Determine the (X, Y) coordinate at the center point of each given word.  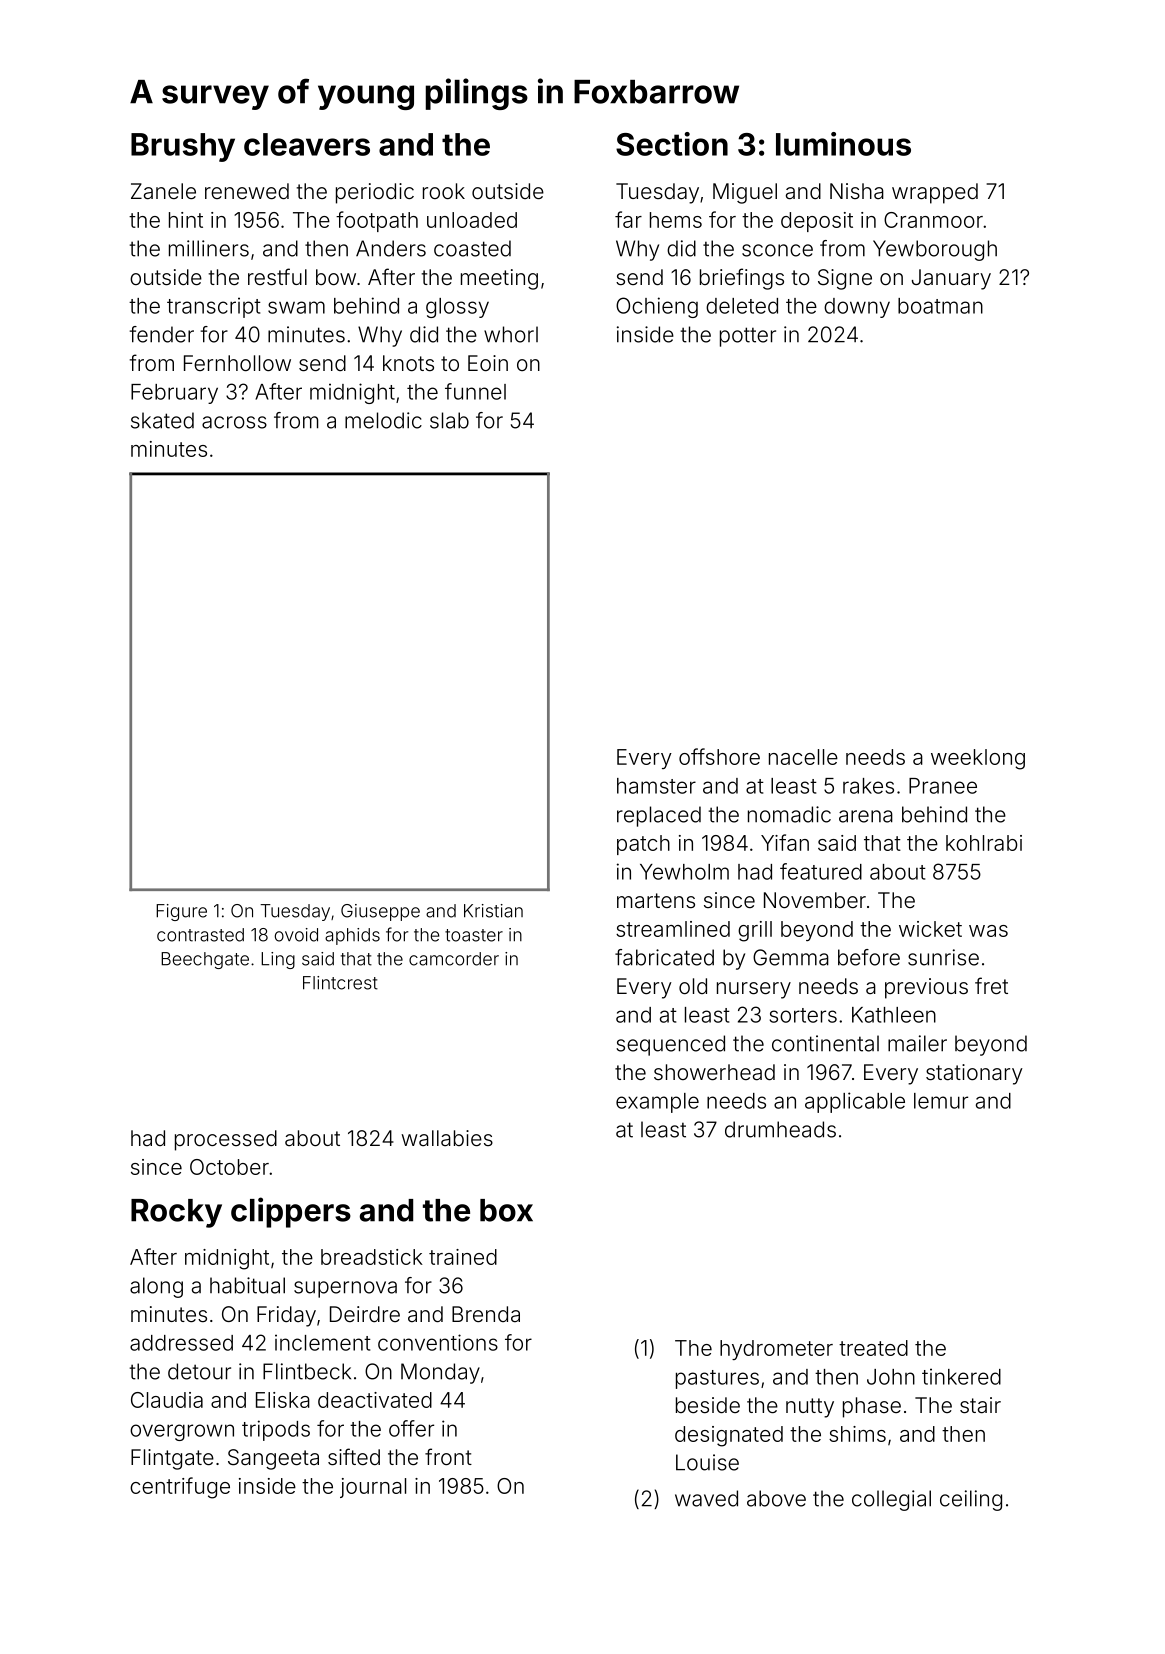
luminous (843, 144)
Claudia (167, 1400)
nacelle (803, 757)
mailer (917, 1043)
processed (226, 1140)
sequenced (670, 1045)
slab (449, 420)
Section (672, 144)
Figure (181, 912)
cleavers (307, 144)
